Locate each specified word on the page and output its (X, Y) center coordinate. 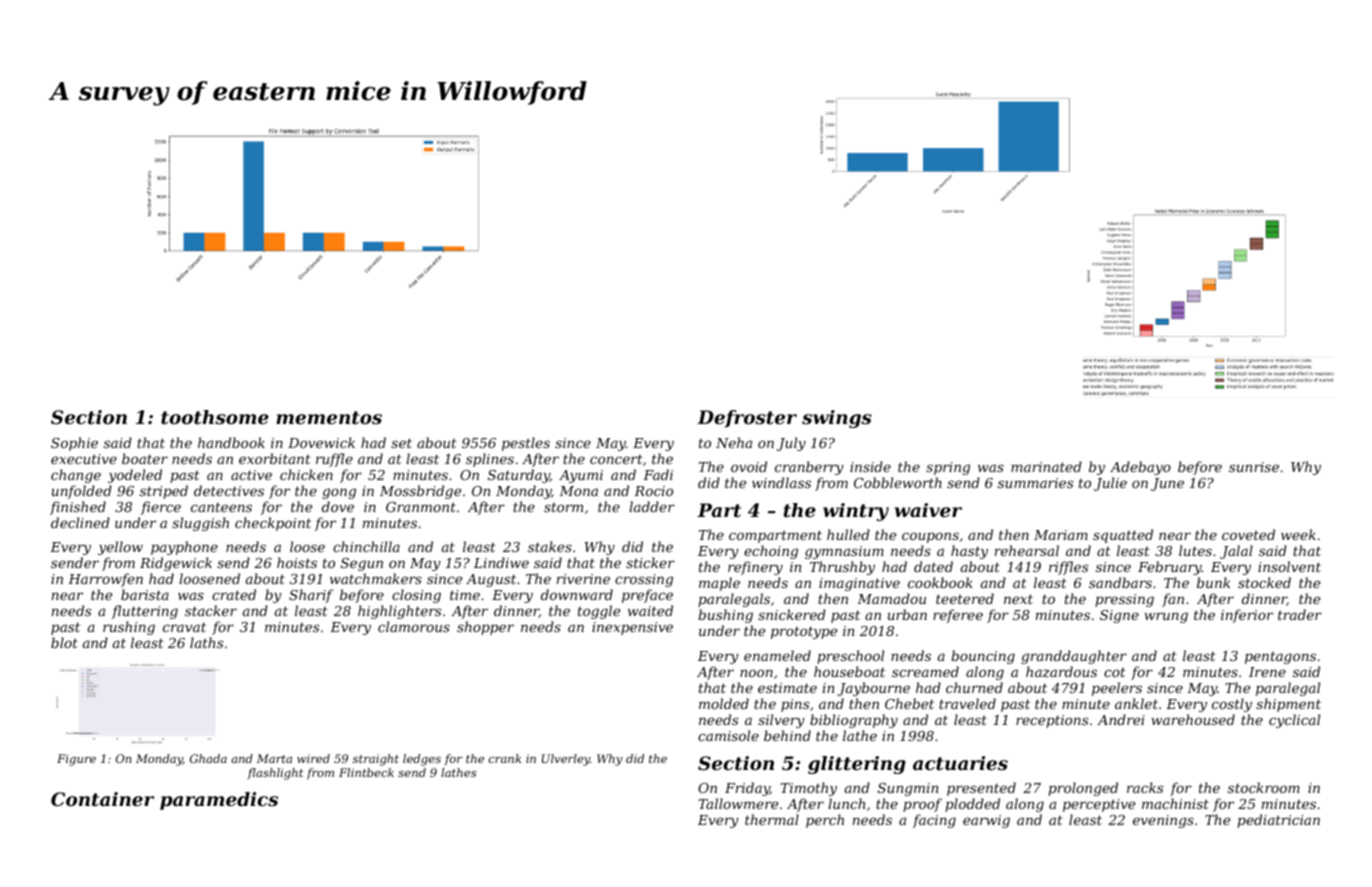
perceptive (1099, 805)
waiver (928, 510)
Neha (734, 442)
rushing (129, 628)
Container (102, 799)
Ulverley (566, 760)
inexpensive (632, 628)
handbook (231, 442)
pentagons (1280, 658)
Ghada (208, 758)
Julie (1110, 484)
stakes (550, 546)
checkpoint (273, 524)
